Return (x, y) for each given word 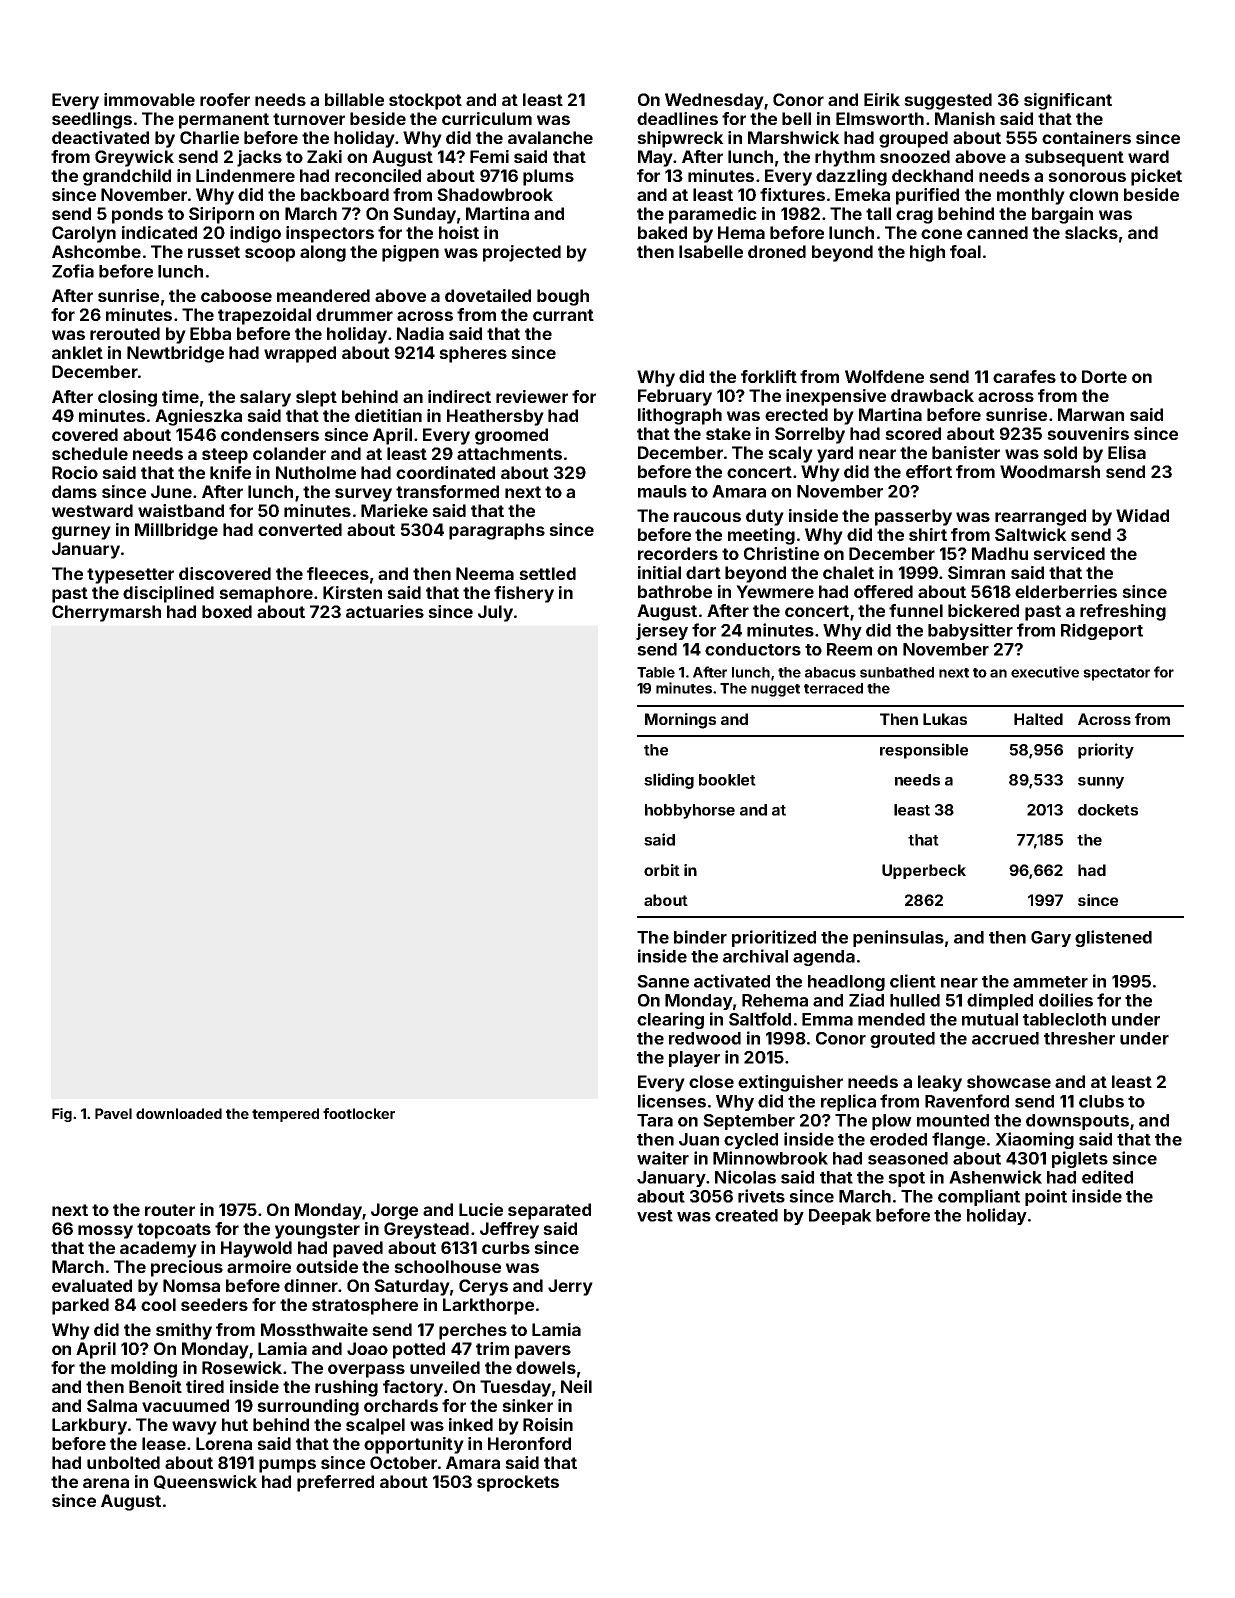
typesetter (130, 576)
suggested (948, 101)
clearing (670, 1020)
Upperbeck (924, 871)
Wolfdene (884, 376)
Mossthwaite (314, 1329)
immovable (149, 99)
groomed (511, 436)
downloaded (179, 1113)
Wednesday (714, 101)
